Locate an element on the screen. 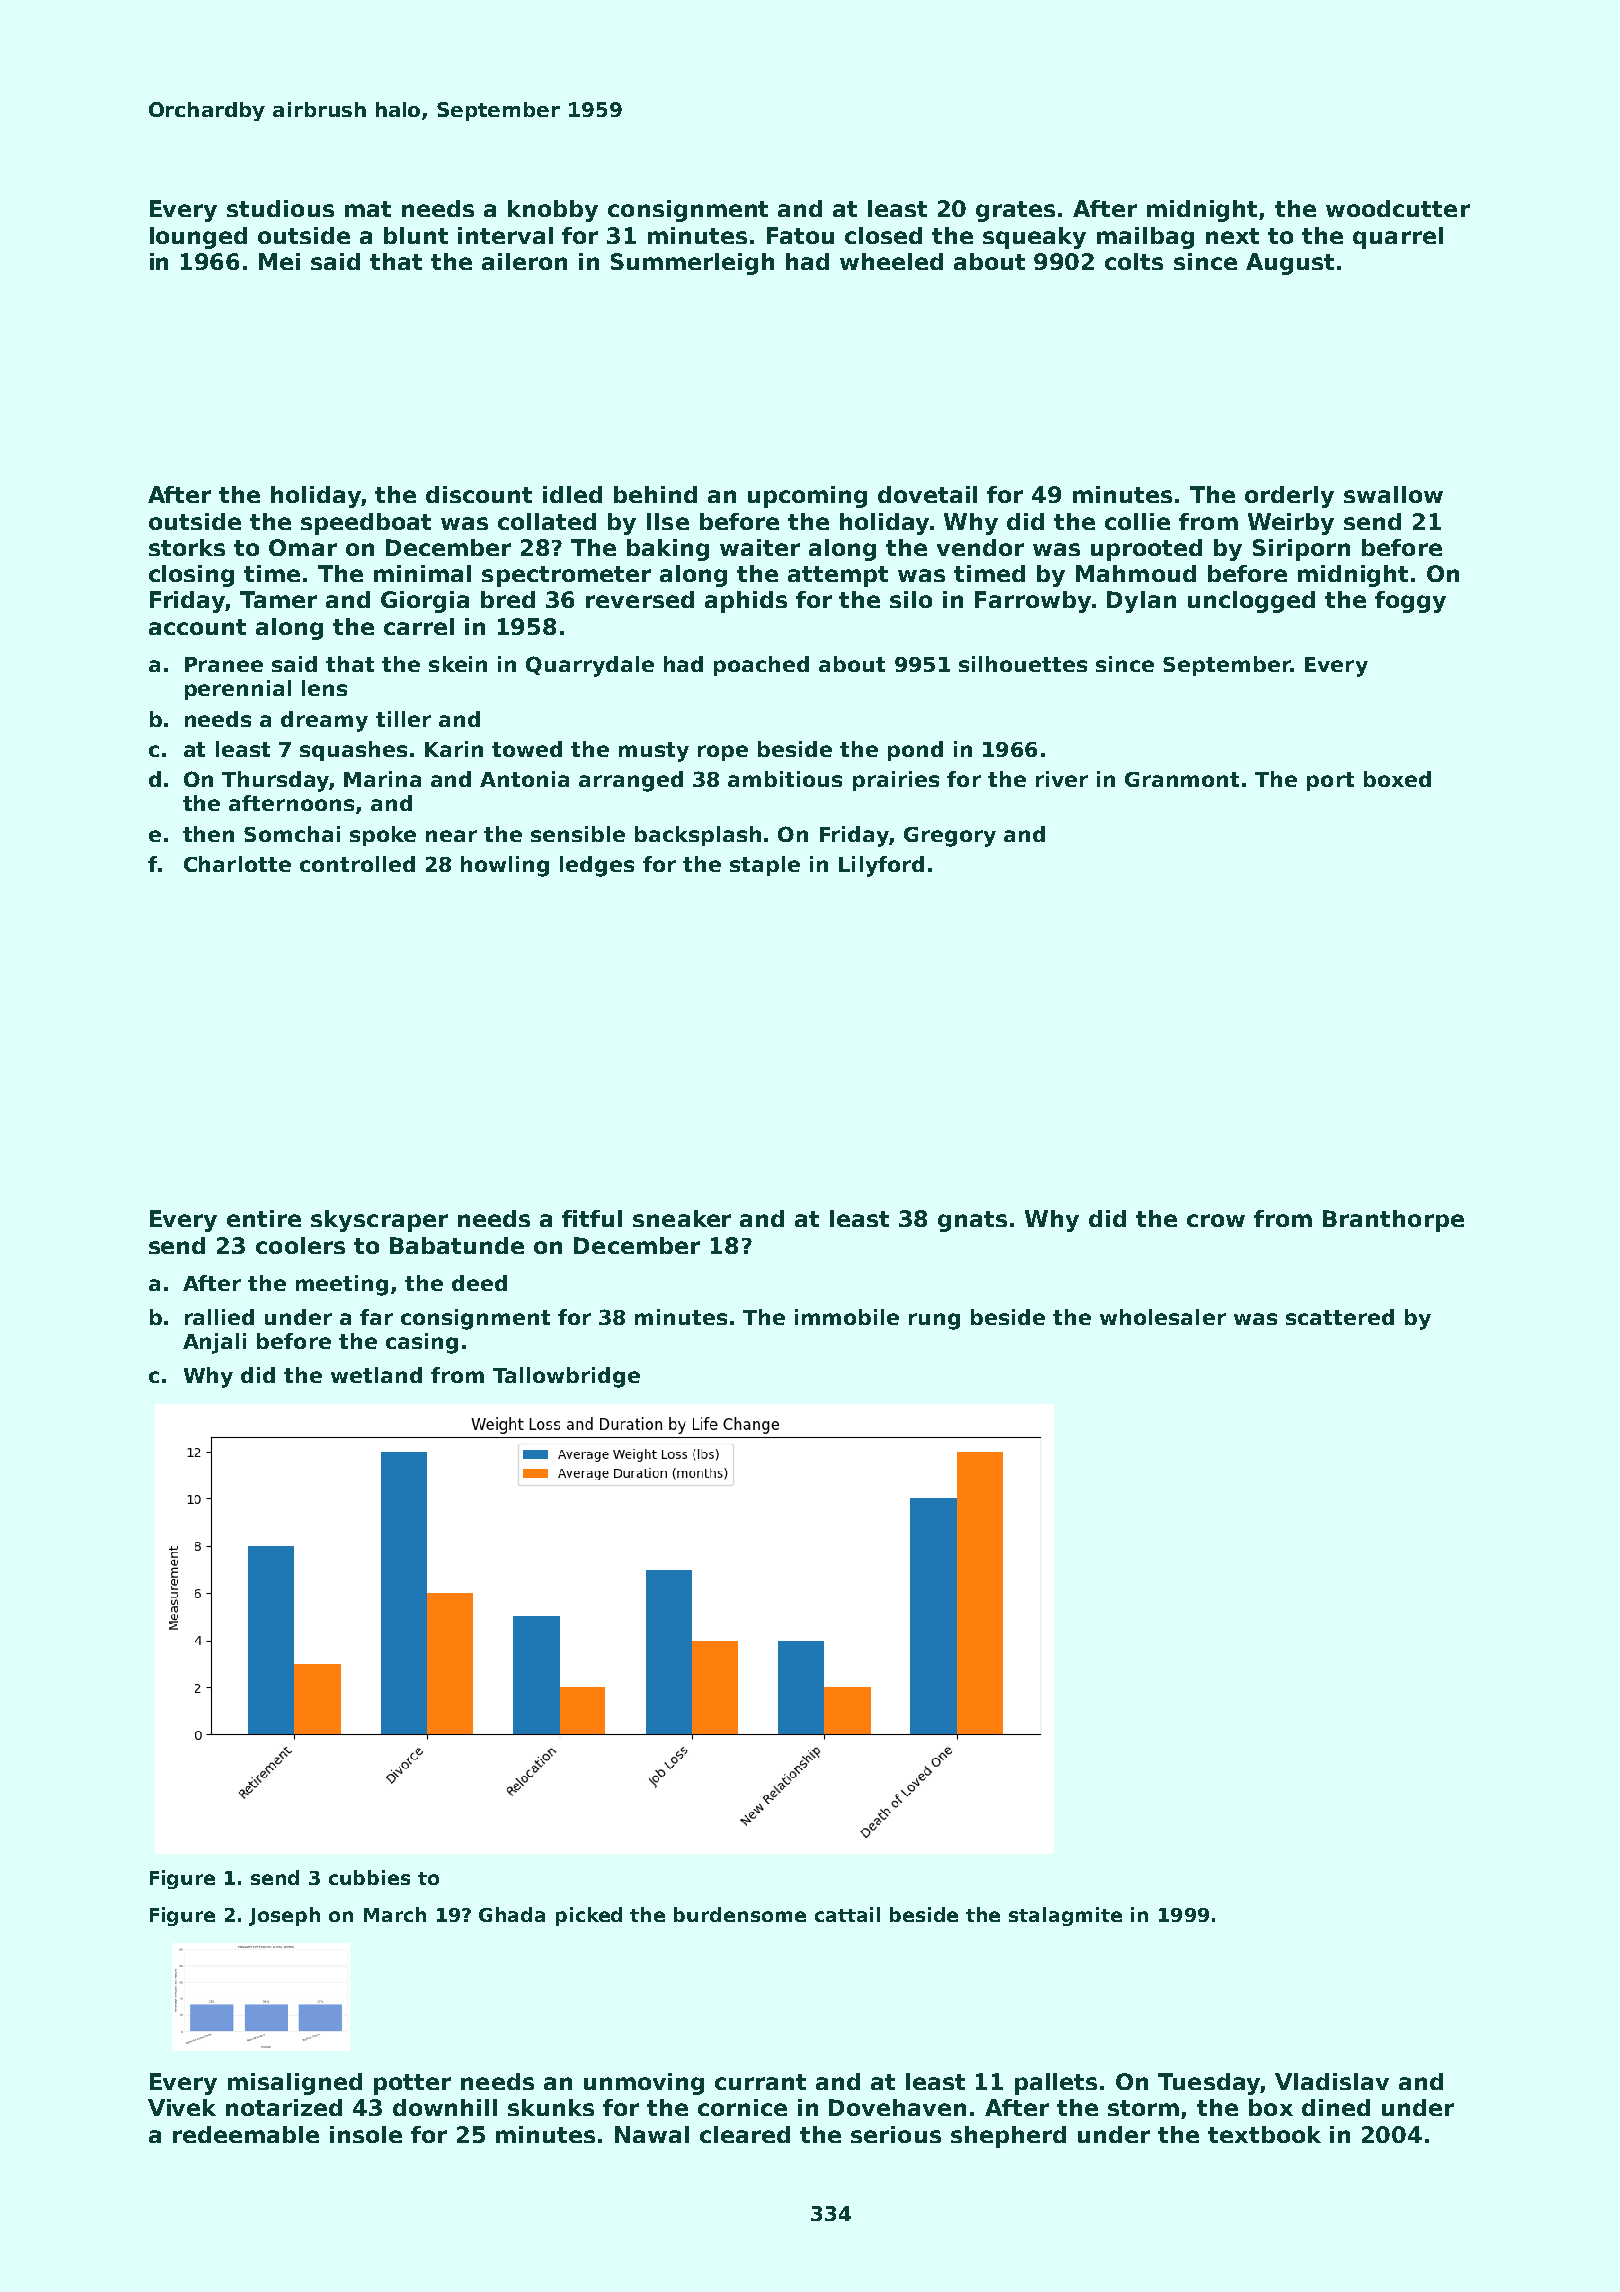  boxed is located at coordinates (1397, 779).
